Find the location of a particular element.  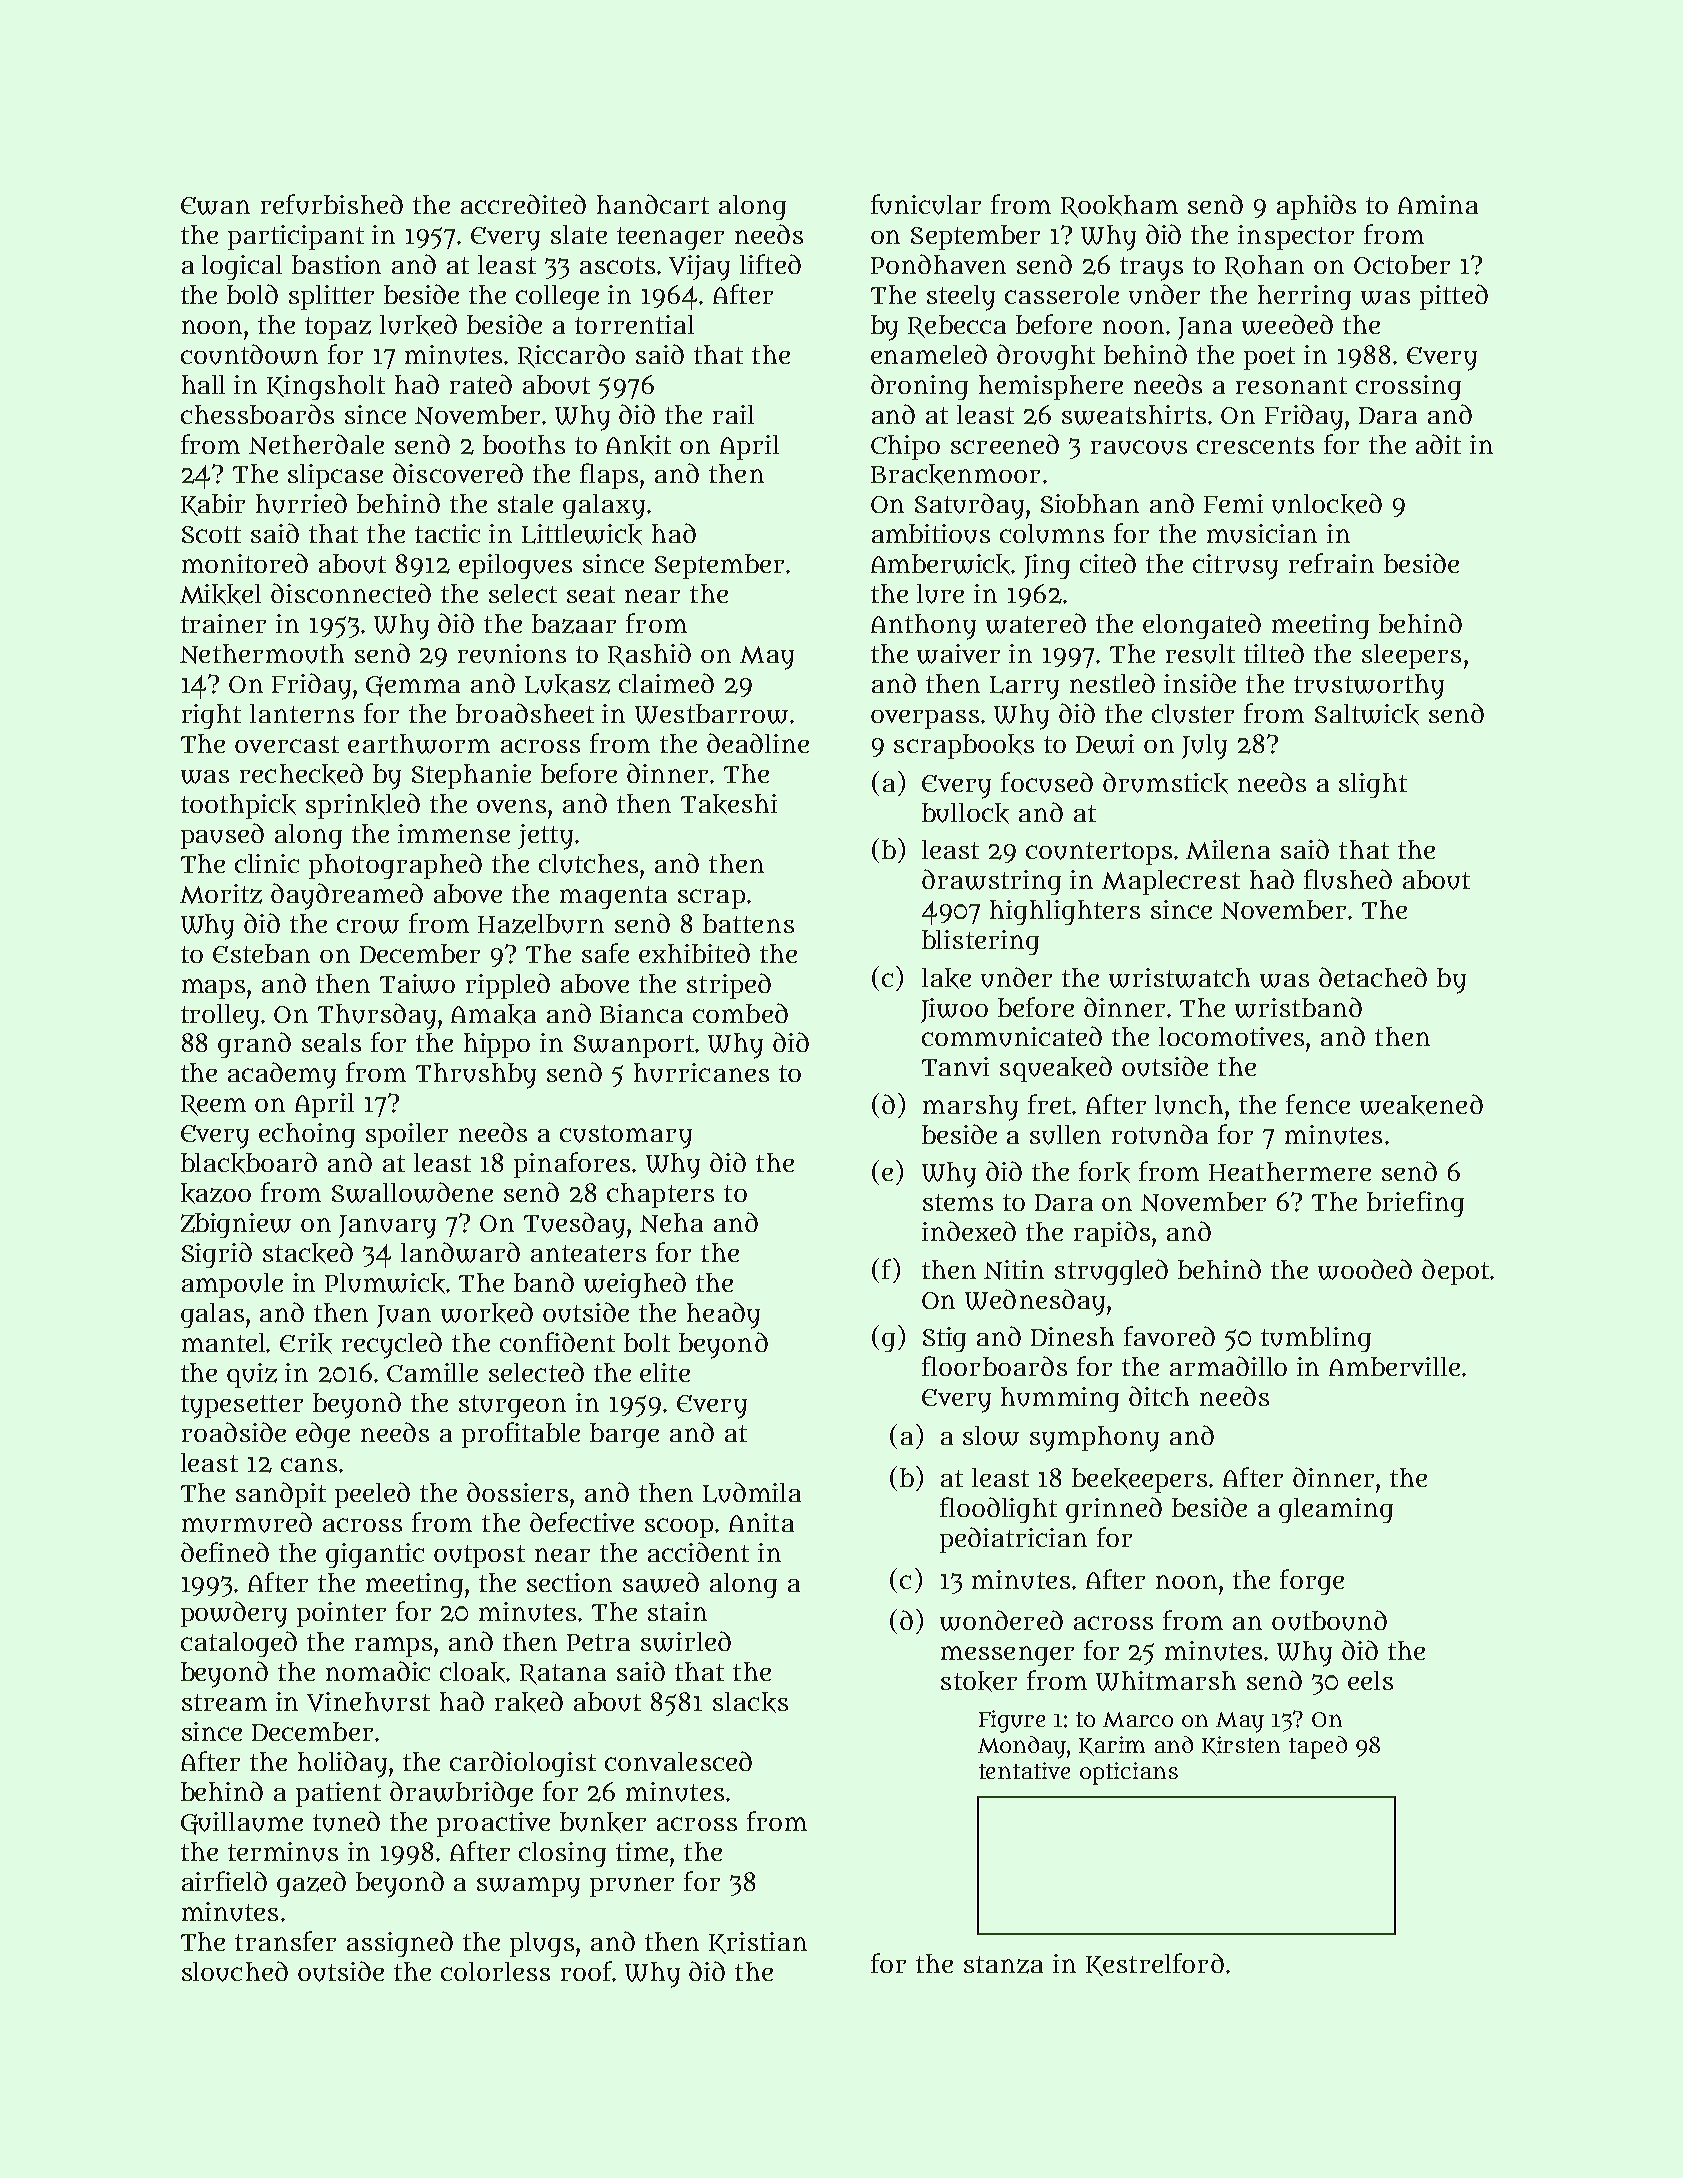

slight is located at coordinates (1373, 785).
